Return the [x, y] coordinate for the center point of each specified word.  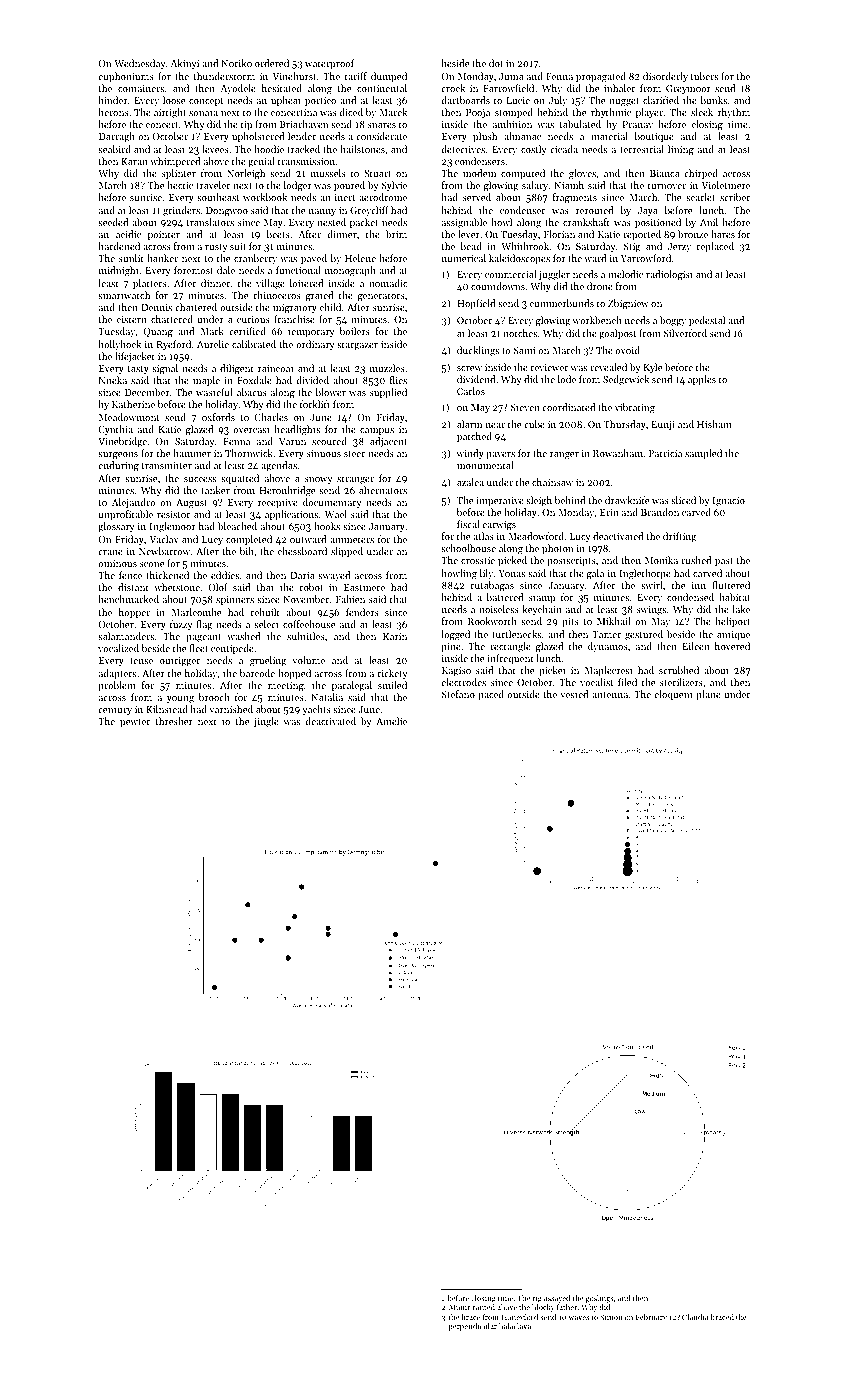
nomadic [388, 283]
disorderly [665, 77]
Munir [459, 1307]
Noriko [236, 63]
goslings [599, 1299]
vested [574, 694]
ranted [484, 1307]
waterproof [329, 64]
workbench [597, 320]
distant [133, 587]
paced [491, 695]
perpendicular [472, 1327]
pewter [135, 723]
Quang [158, 333]
